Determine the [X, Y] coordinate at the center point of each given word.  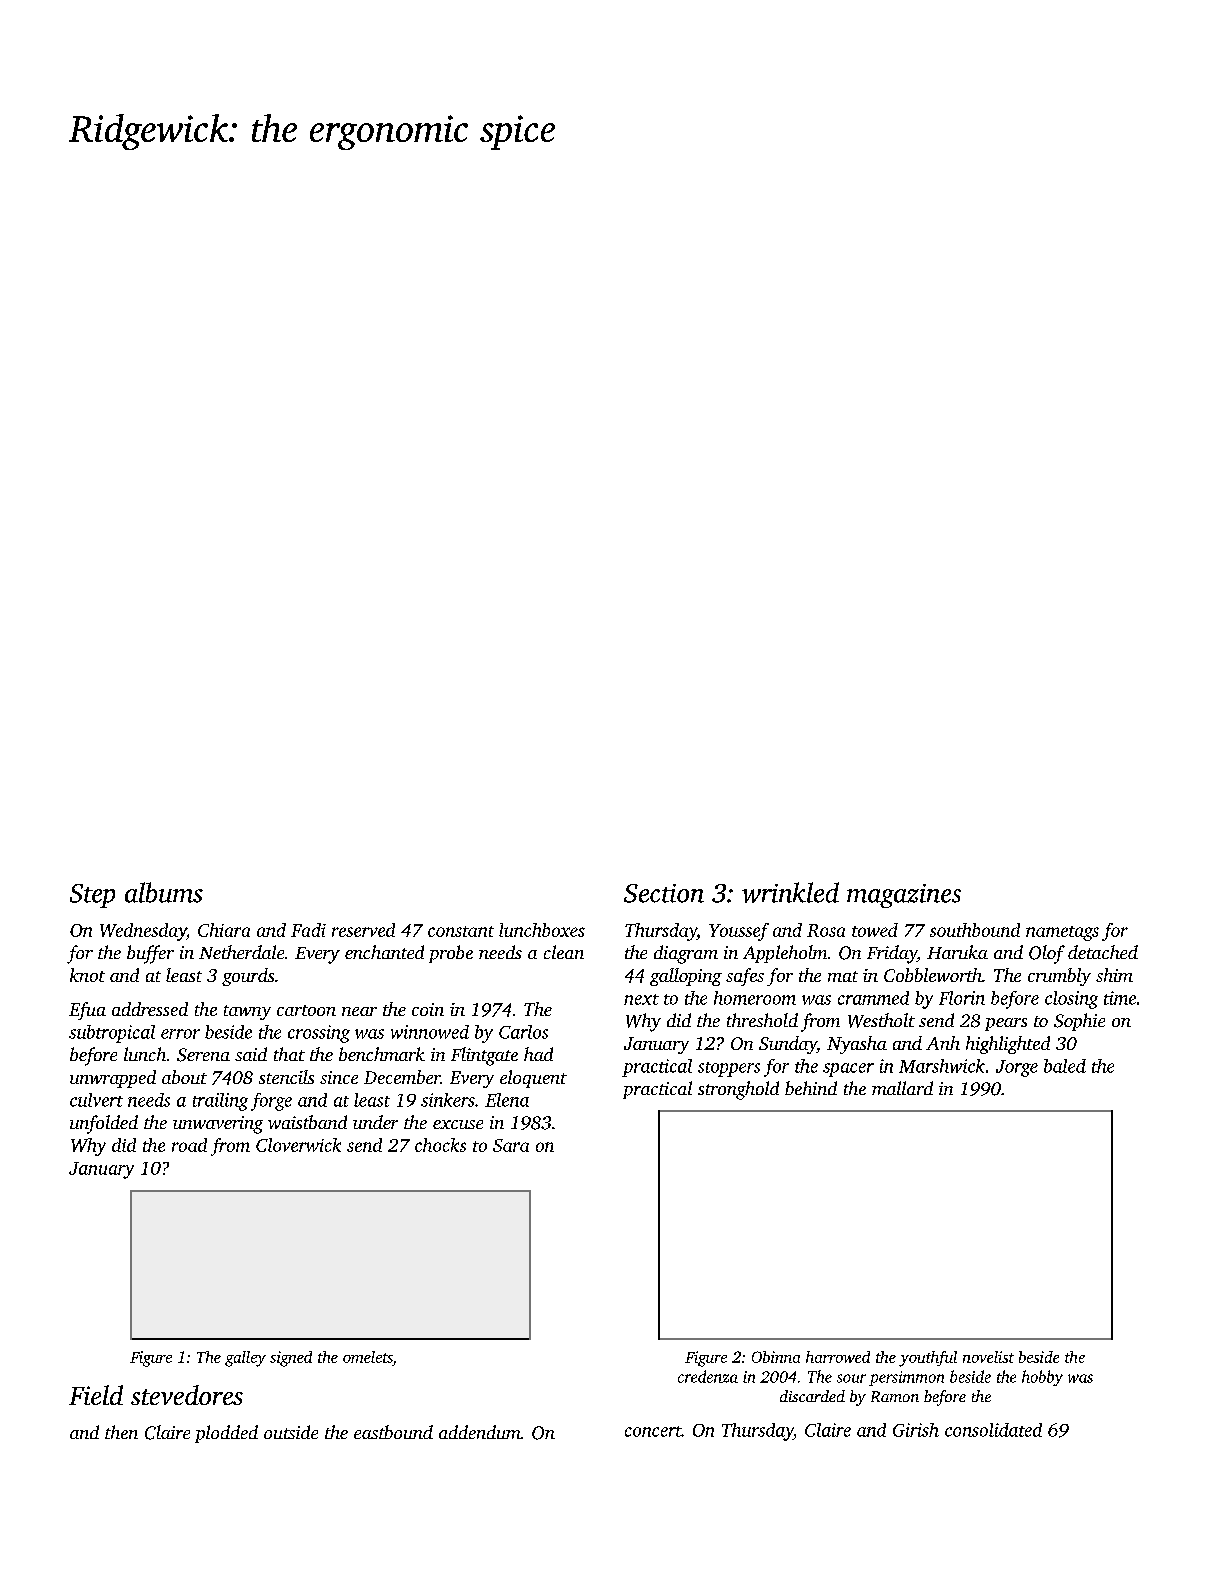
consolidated [993, 1430]
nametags [1062, 933]
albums [164, 892]
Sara [511, 1145]
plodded [226, 1434]
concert [653, 1431]
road [189, 1145]
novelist [988, 1357]
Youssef [739, 932]
